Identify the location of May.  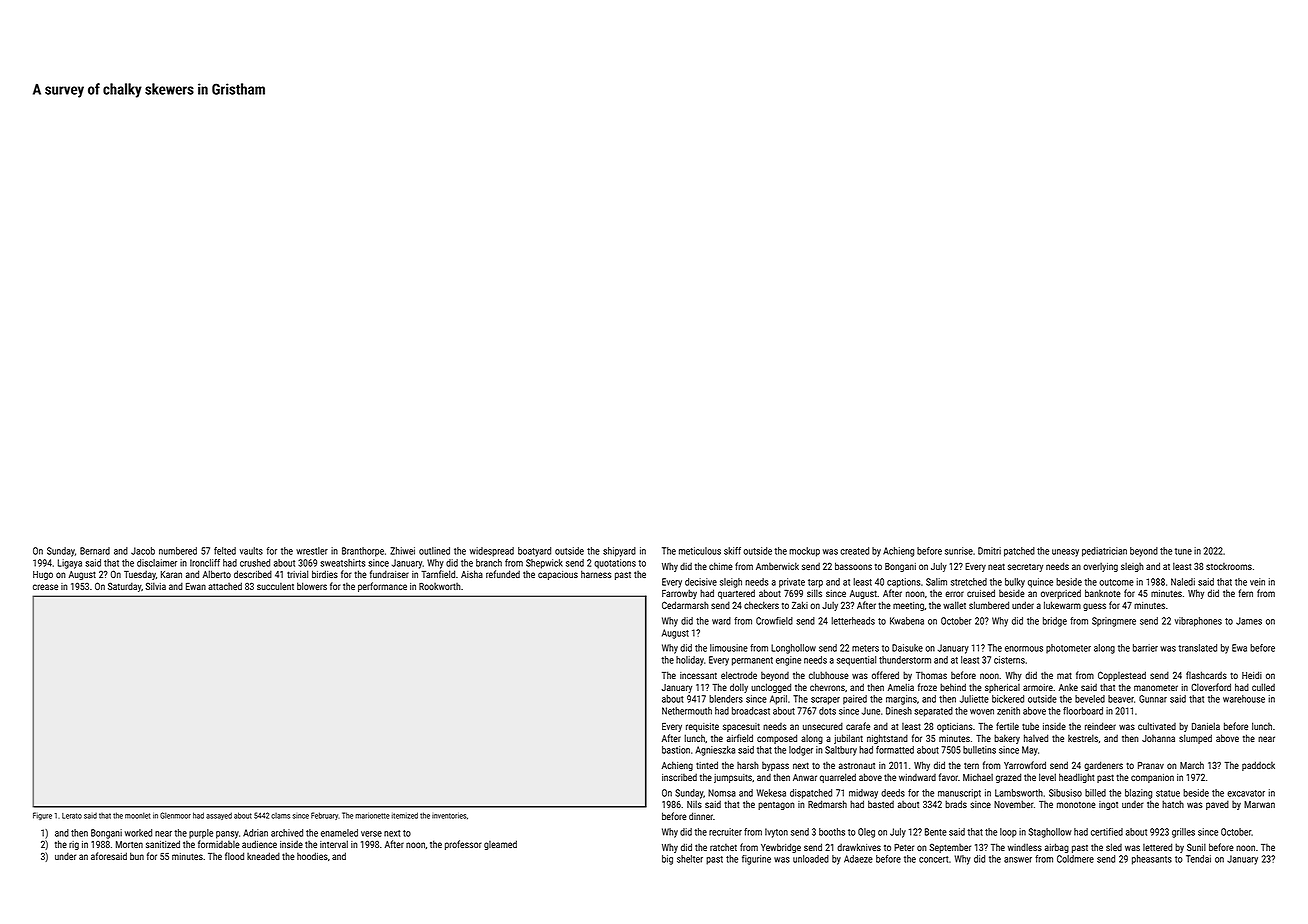
(1030, 751).
